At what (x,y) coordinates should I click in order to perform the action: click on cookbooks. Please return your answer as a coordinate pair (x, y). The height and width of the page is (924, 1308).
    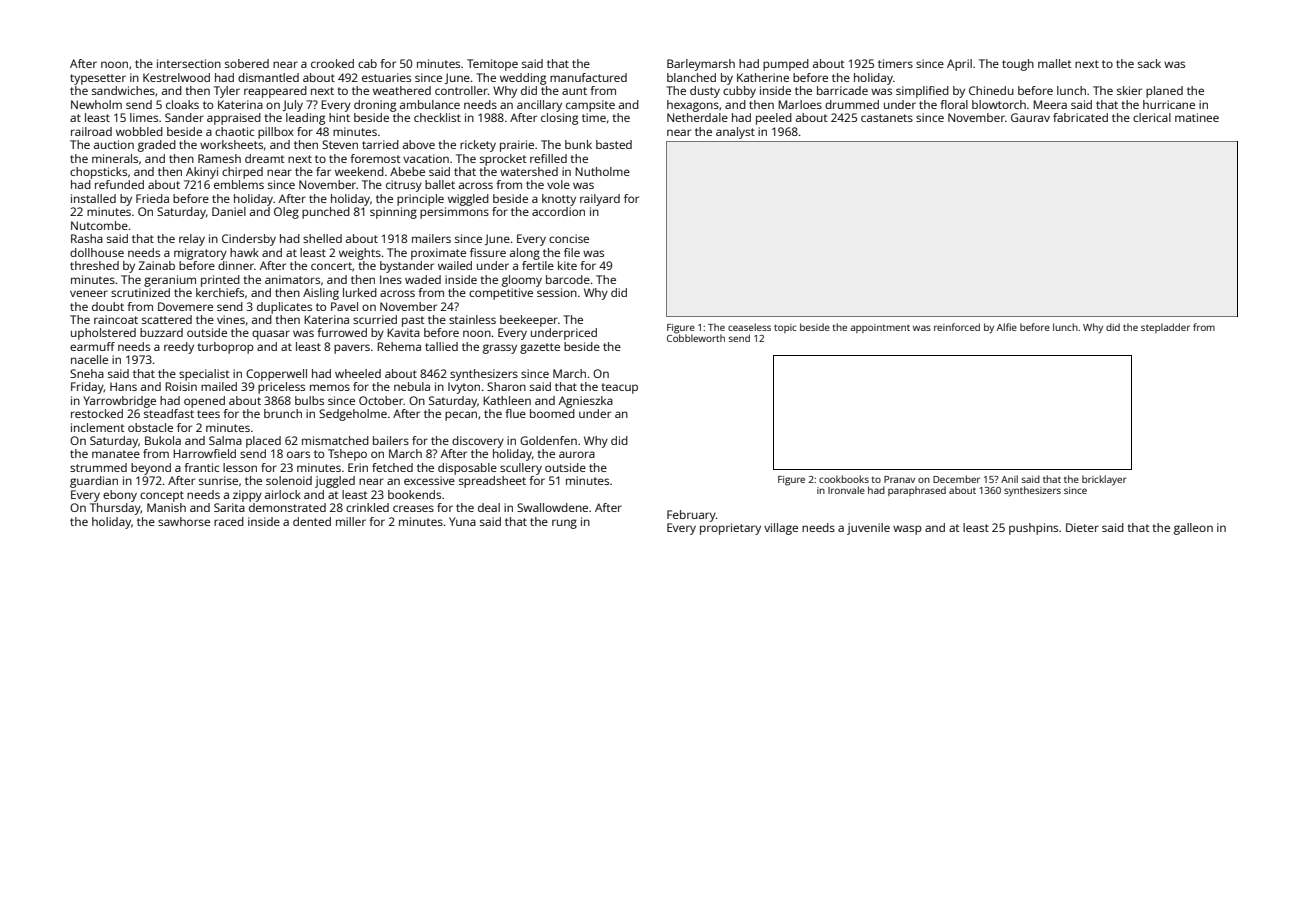
    Looking at the image, I should click on (844, 479).
